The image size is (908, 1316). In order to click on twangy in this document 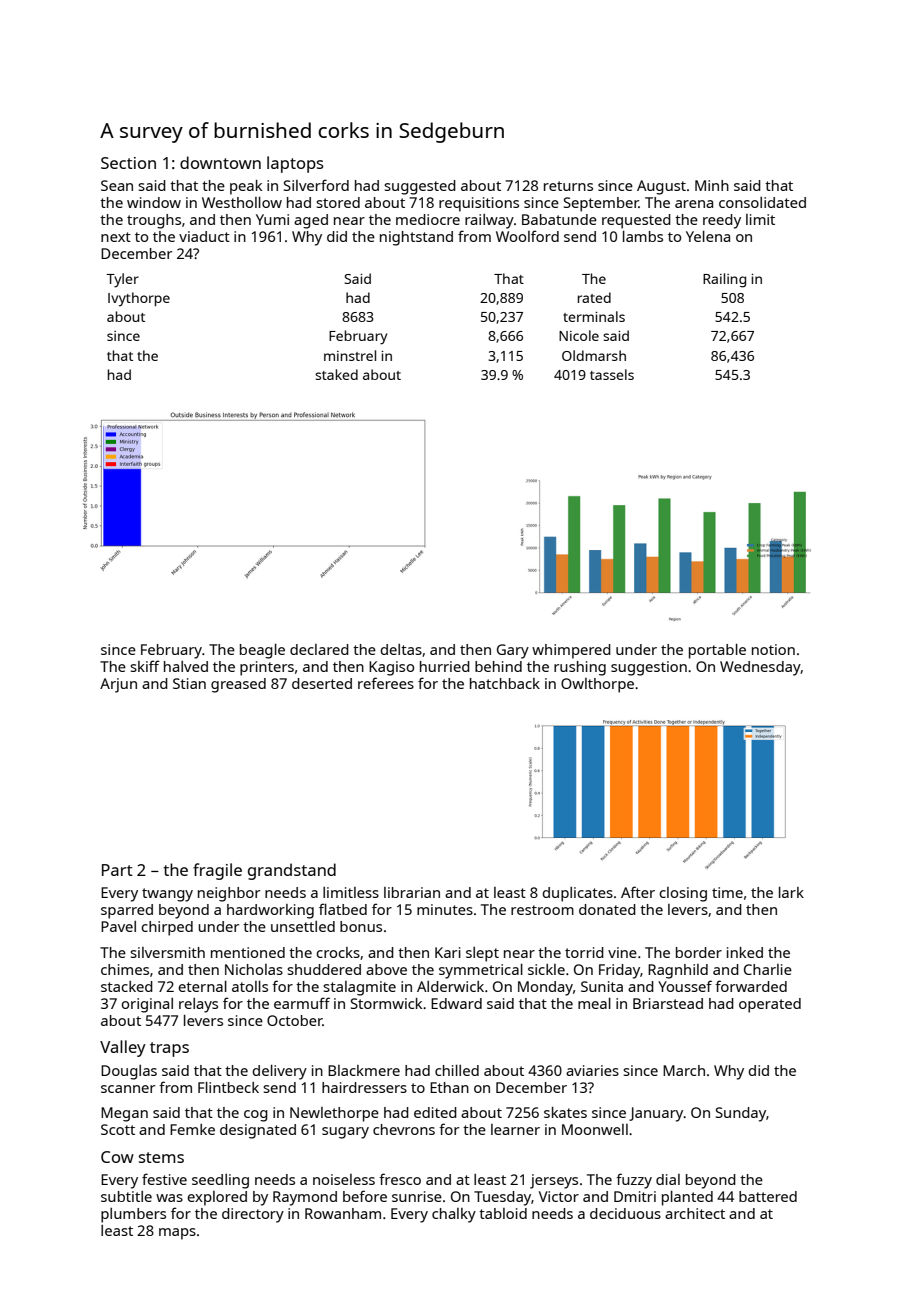, I will do `click(167, 895)`.
